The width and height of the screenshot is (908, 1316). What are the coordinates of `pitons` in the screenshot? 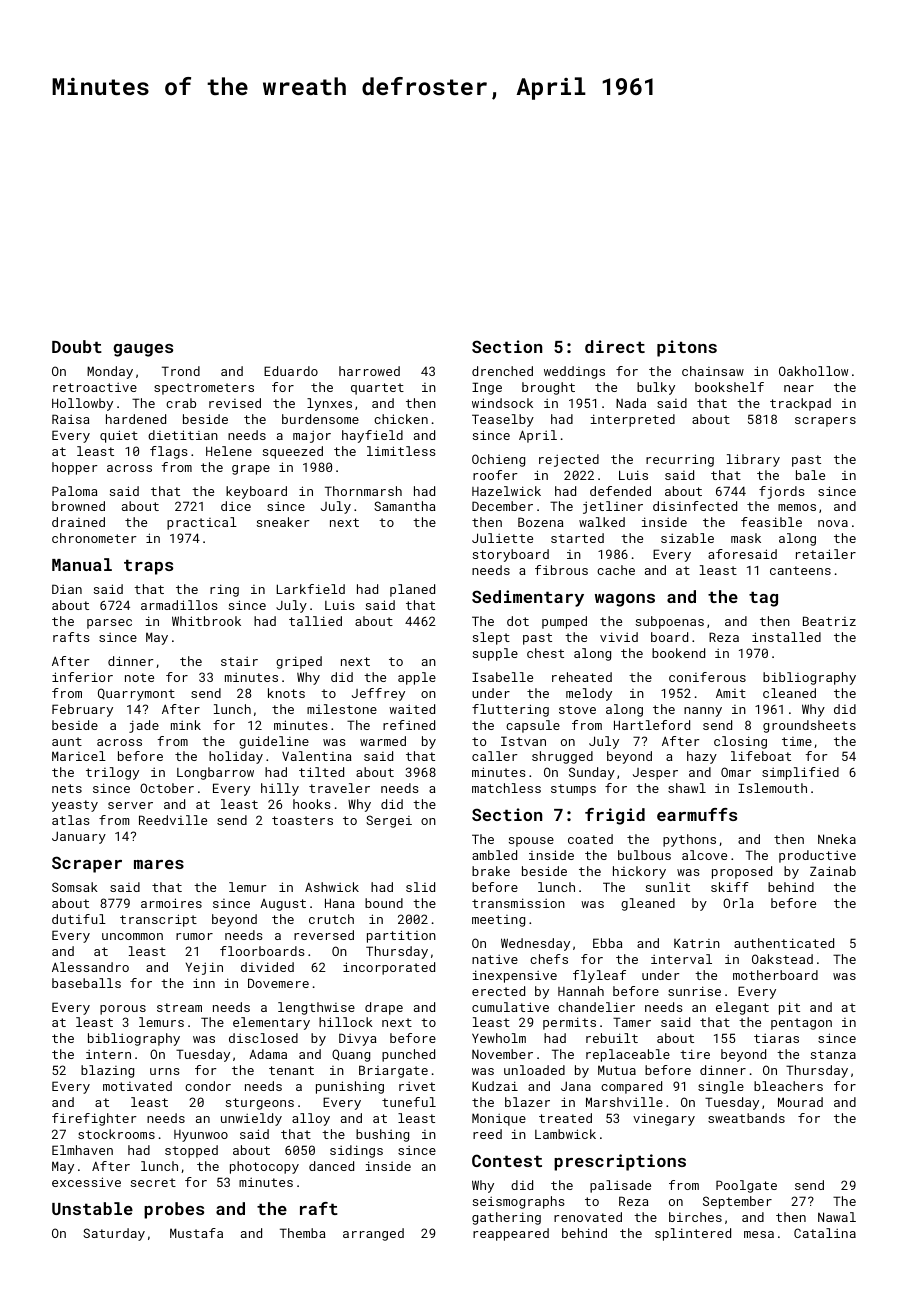 It's located at (687, 348).
